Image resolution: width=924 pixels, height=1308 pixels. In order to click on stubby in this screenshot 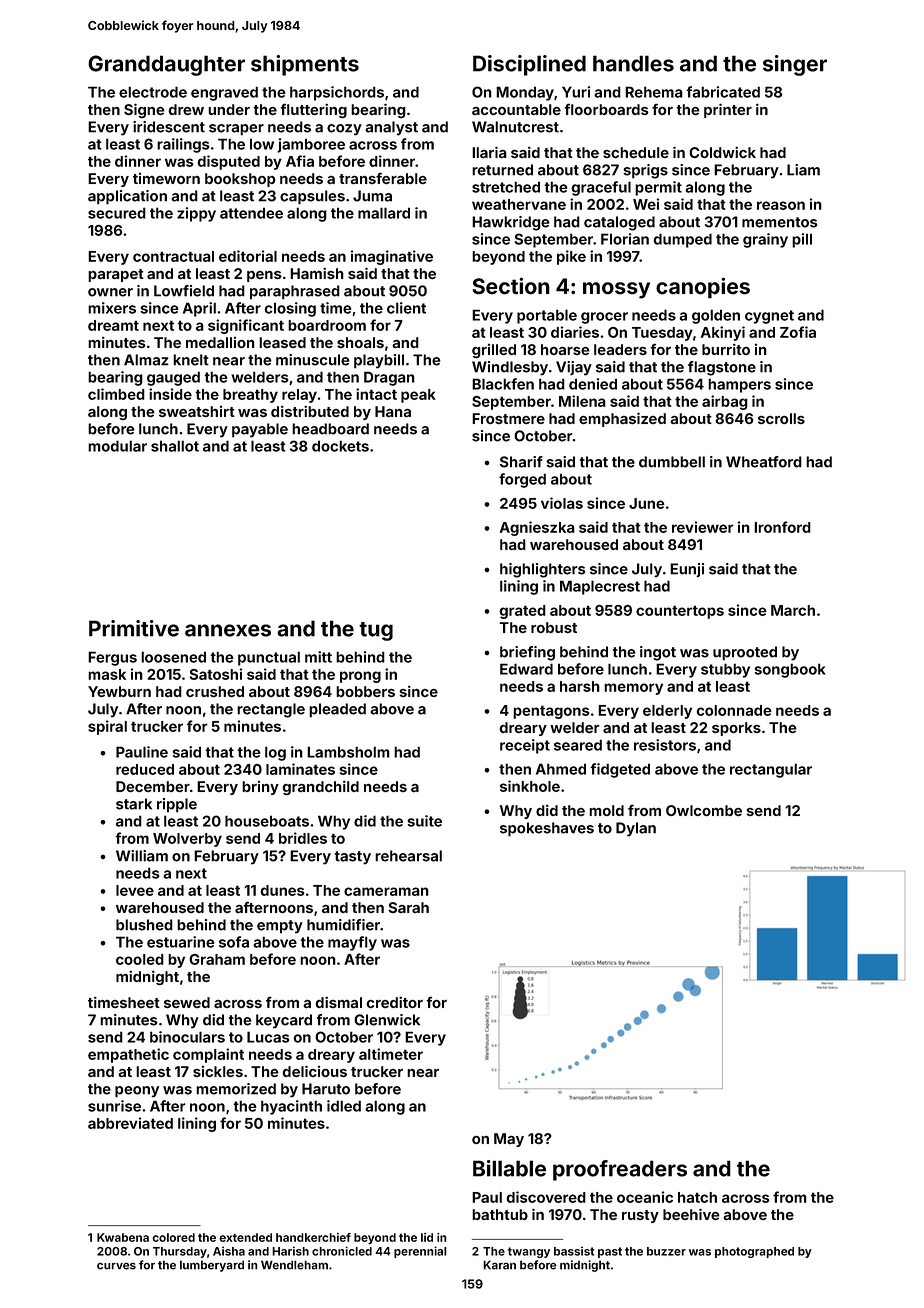, I will do `click(725, 670)`.
